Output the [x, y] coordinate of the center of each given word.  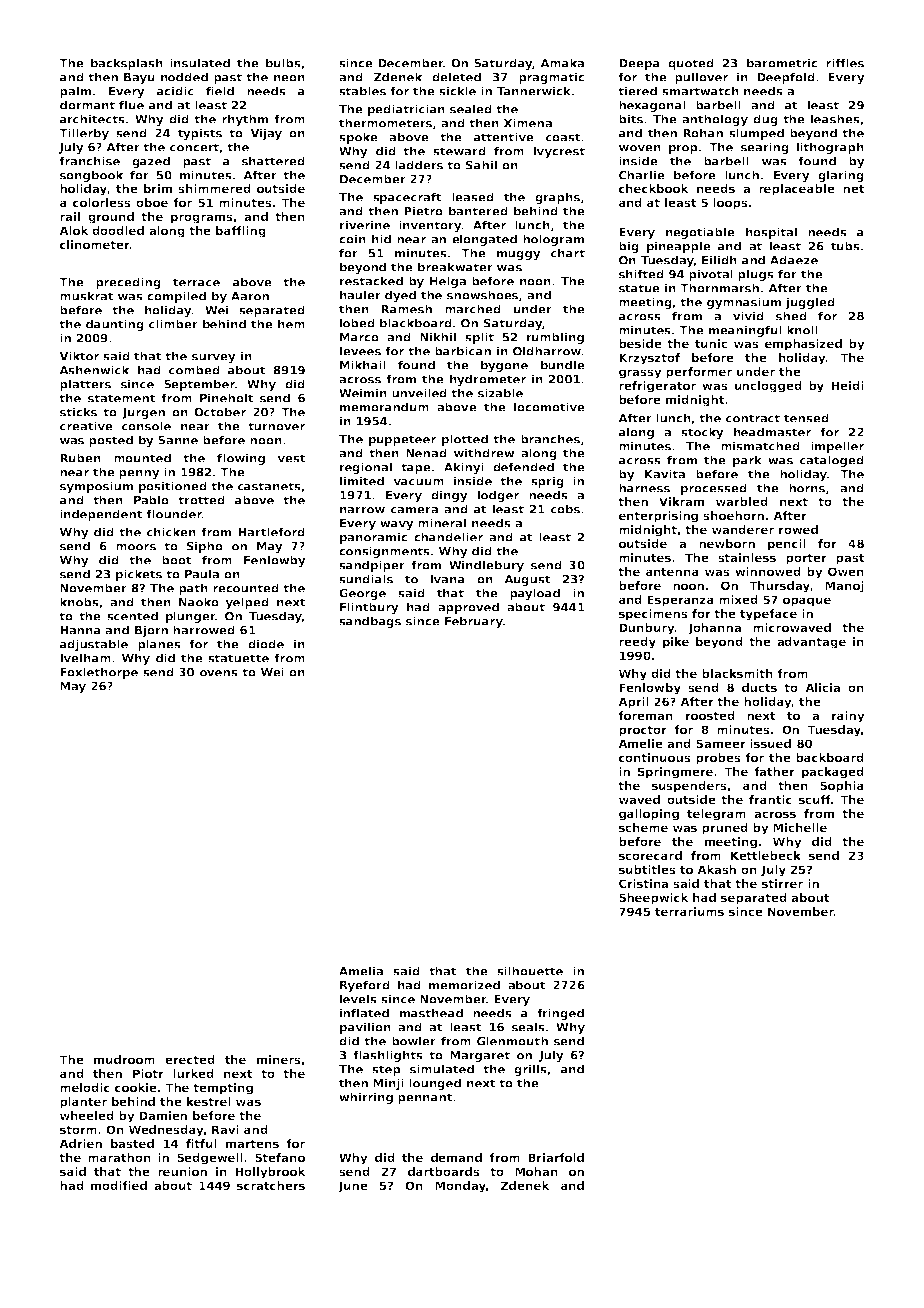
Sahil [481, 165]
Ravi [225, 1129]
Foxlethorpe [99, 673]
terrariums [689, 911]
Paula [202, 574]
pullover [701, 78]
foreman [645, 715]
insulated [200, 63]
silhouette [530, 971]
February [474, 622]
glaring [841, 176]
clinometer [95, 244]
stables [362, 91]
